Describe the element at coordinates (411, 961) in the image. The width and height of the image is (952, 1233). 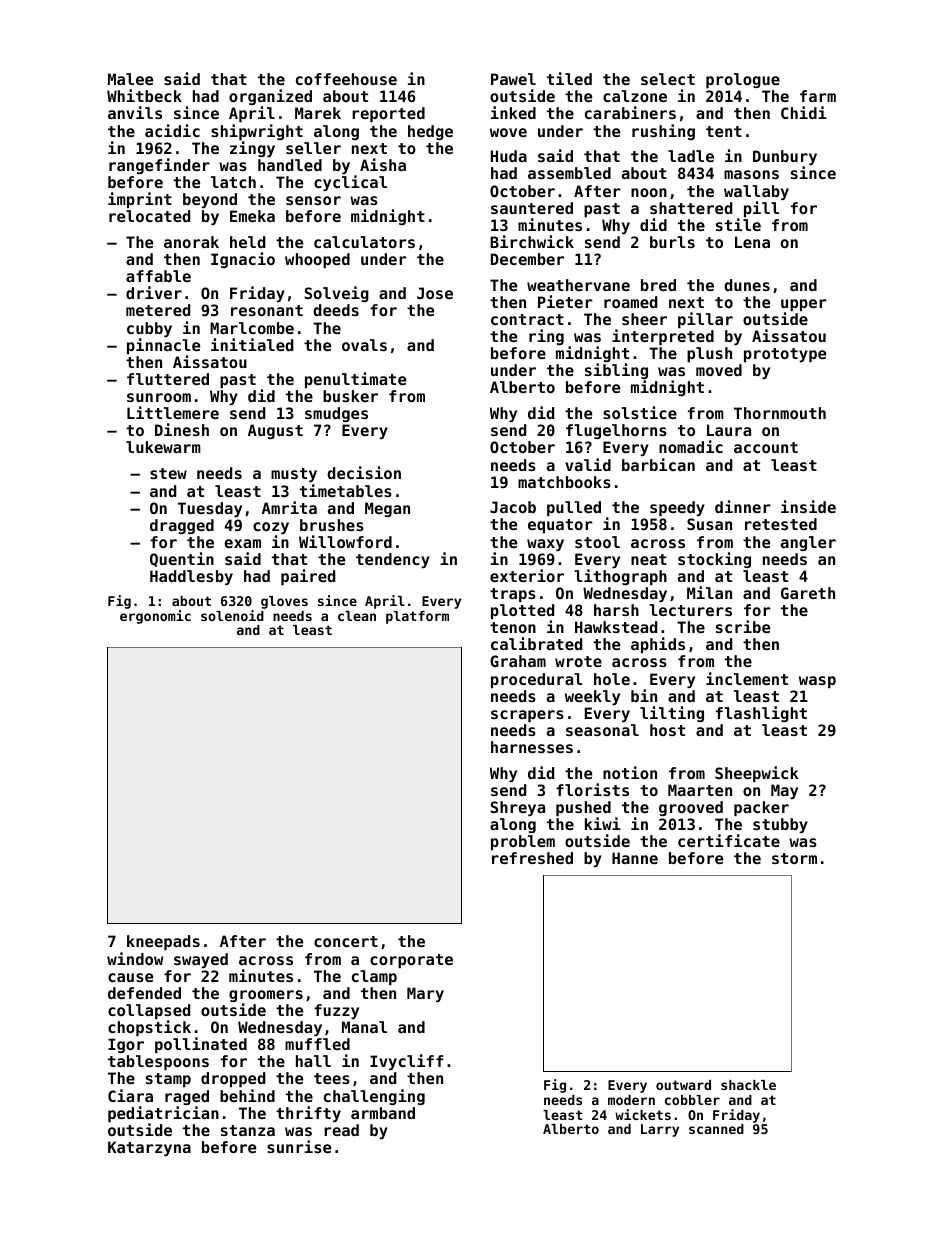
I see `corporate` at that location.
